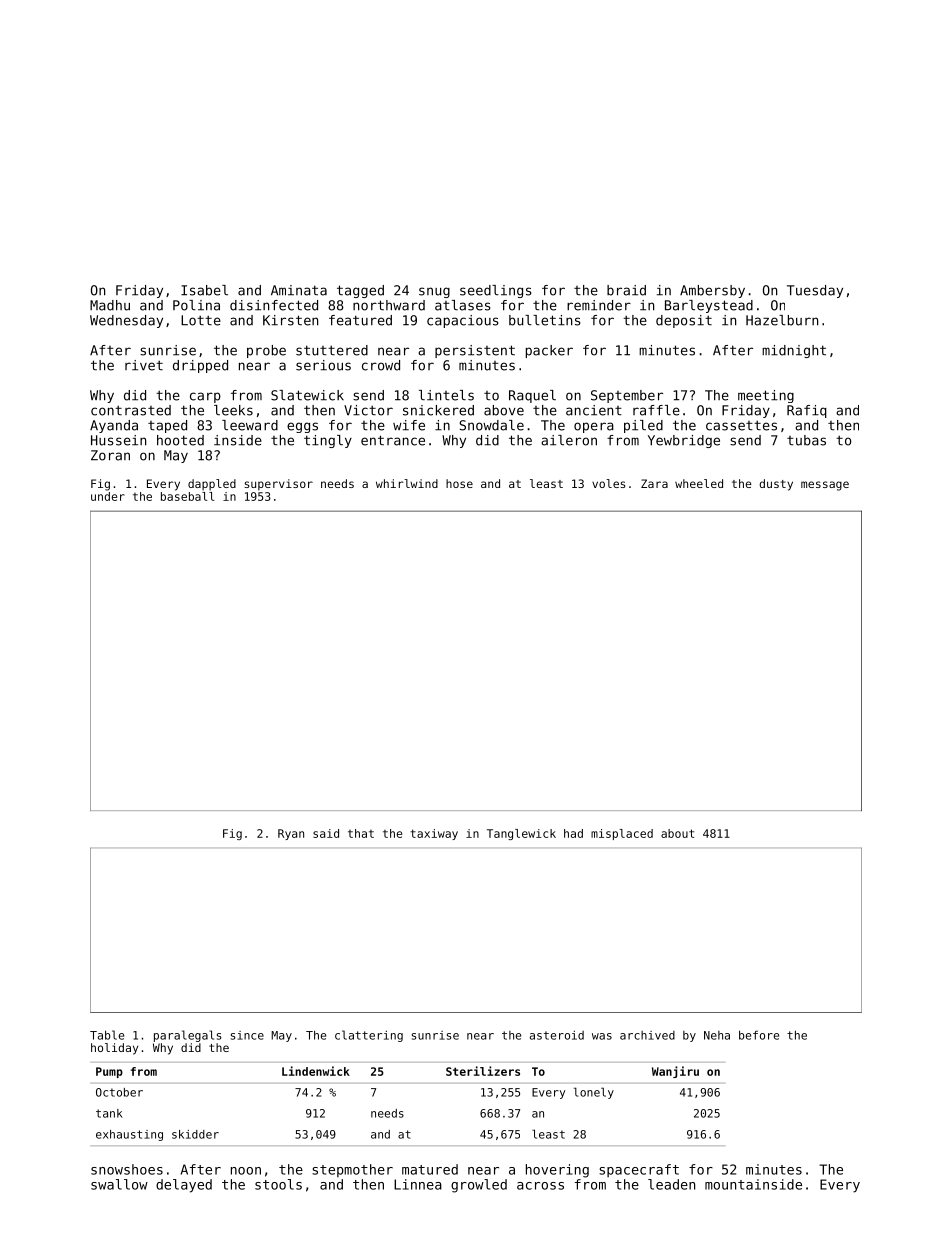 This page has height=1233, width=952. I want to click on stepmother, so click(352, 1170).
